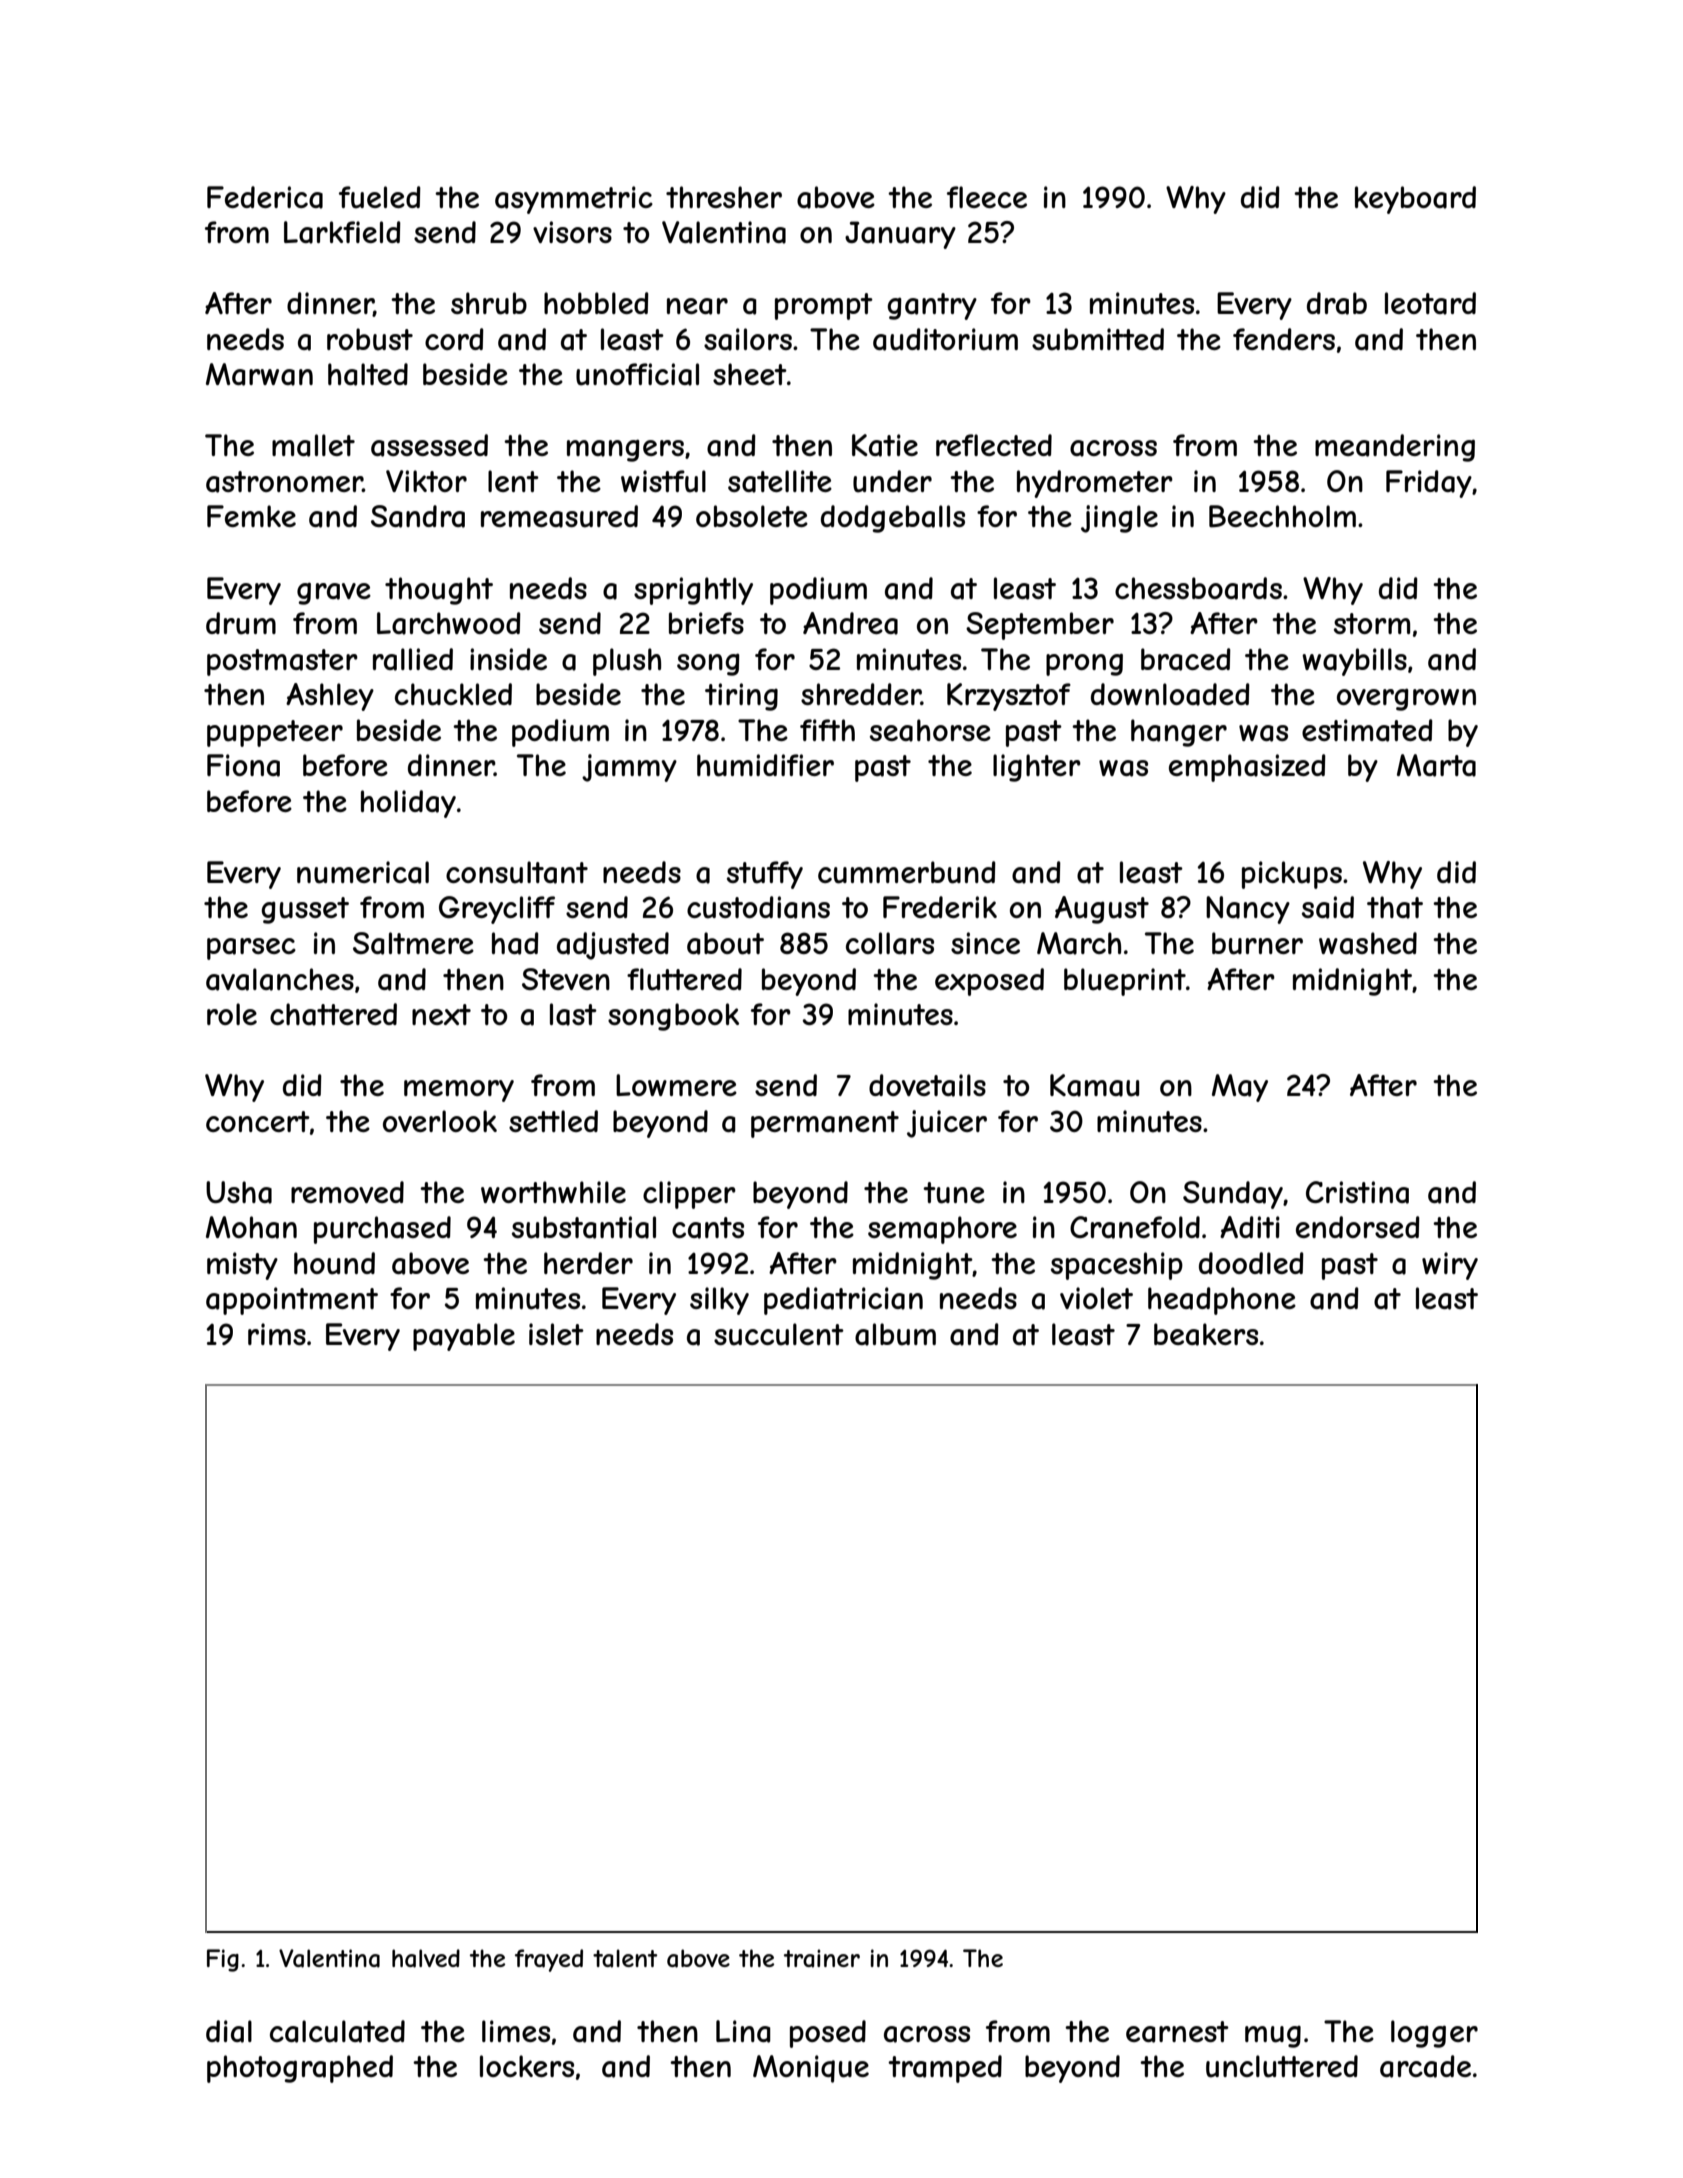 This screenshot has height=2178, width=1683. Describe the element at coordinates (1206, 1334) in the screenshot. I see `beakers` at that location.
